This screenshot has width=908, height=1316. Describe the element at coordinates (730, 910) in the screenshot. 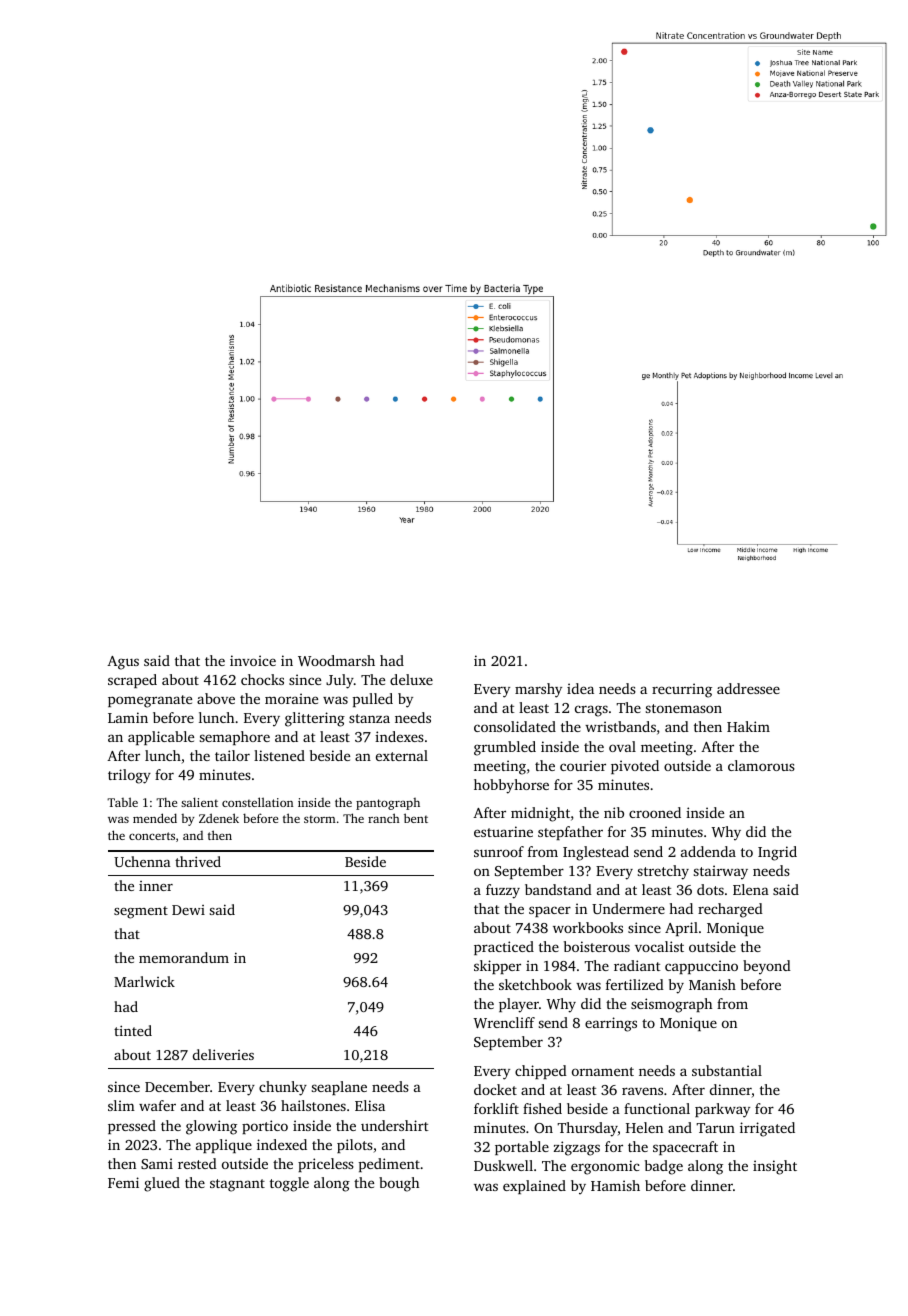

I see `recharged` at that location.
